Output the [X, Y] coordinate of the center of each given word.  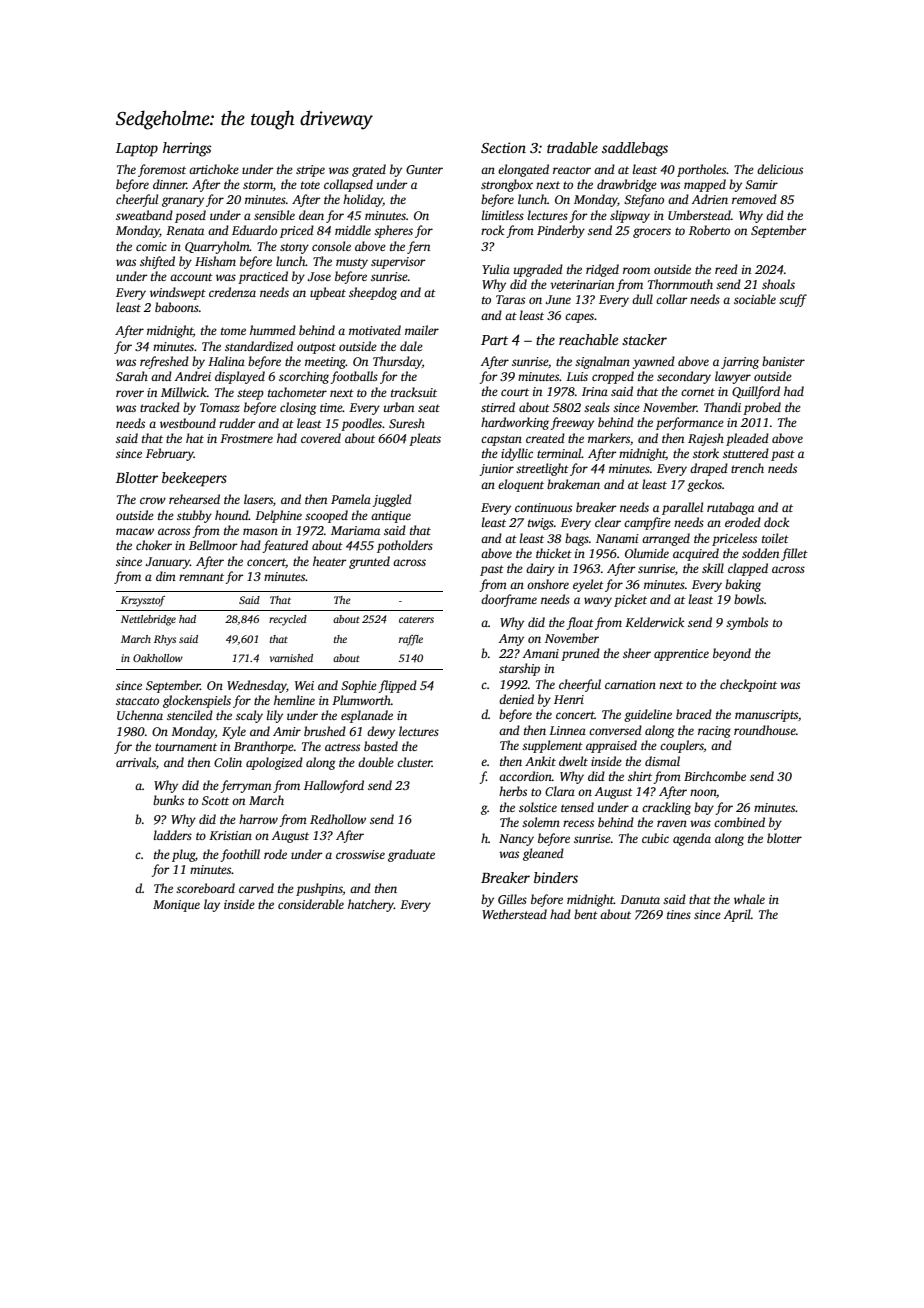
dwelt [573, 761]
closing [298, 408]
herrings [187, 149]
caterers [416, 620]
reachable [588, 339]
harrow [258, 819]
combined [739, 822]
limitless [503, 215]
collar [672, 299]
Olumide [647, 553]
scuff [793, 300]
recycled [288, 620]
